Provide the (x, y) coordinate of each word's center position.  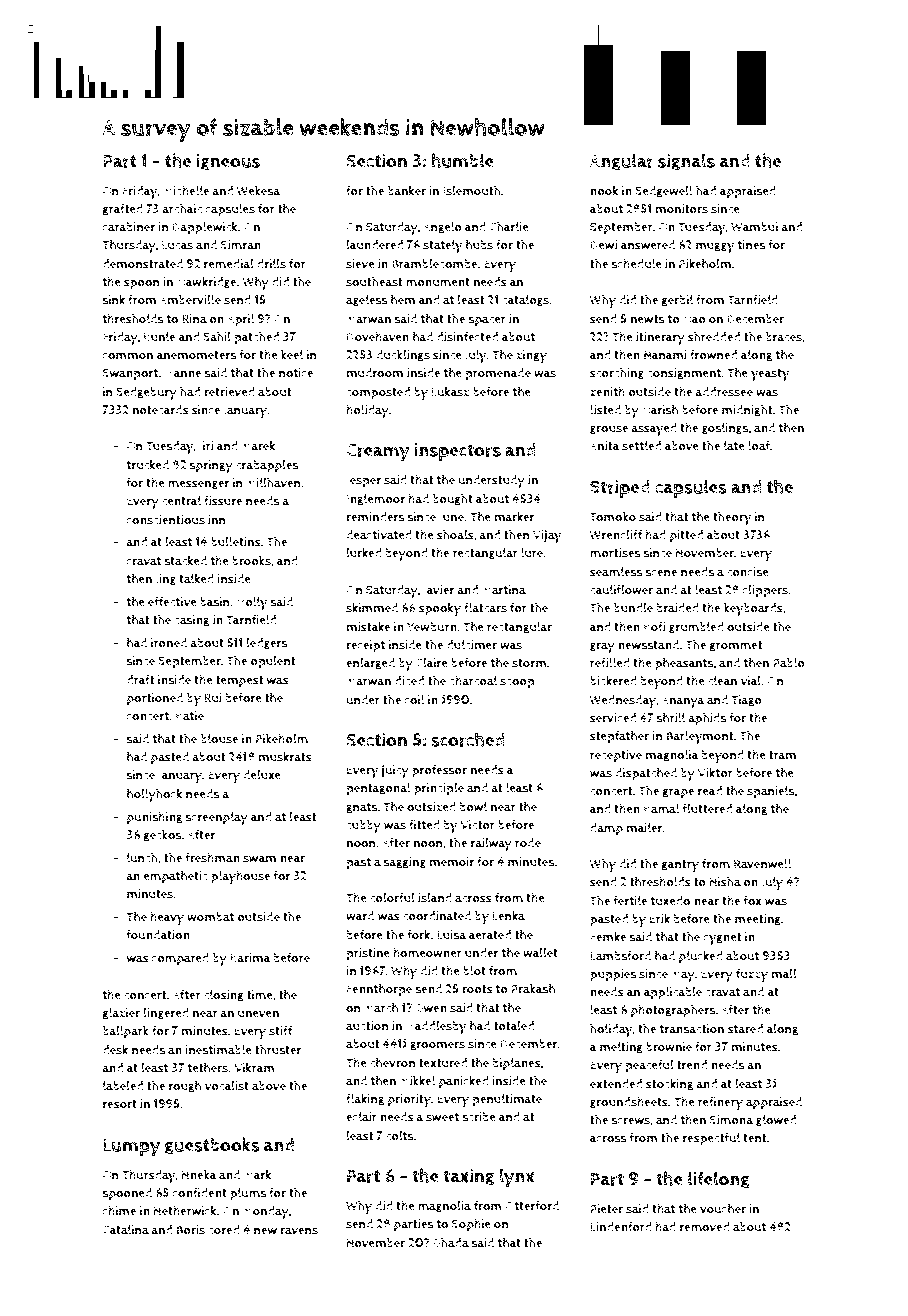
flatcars (485, 607)
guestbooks (212, 1146)
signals (686, 162)
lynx (517, 1178)
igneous (228, 162)
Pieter (606, 1209)
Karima (250, 958)
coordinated (437, 916)
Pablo (789, 662)
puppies (613, 975)
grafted (123, 210)
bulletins (236, 541)
